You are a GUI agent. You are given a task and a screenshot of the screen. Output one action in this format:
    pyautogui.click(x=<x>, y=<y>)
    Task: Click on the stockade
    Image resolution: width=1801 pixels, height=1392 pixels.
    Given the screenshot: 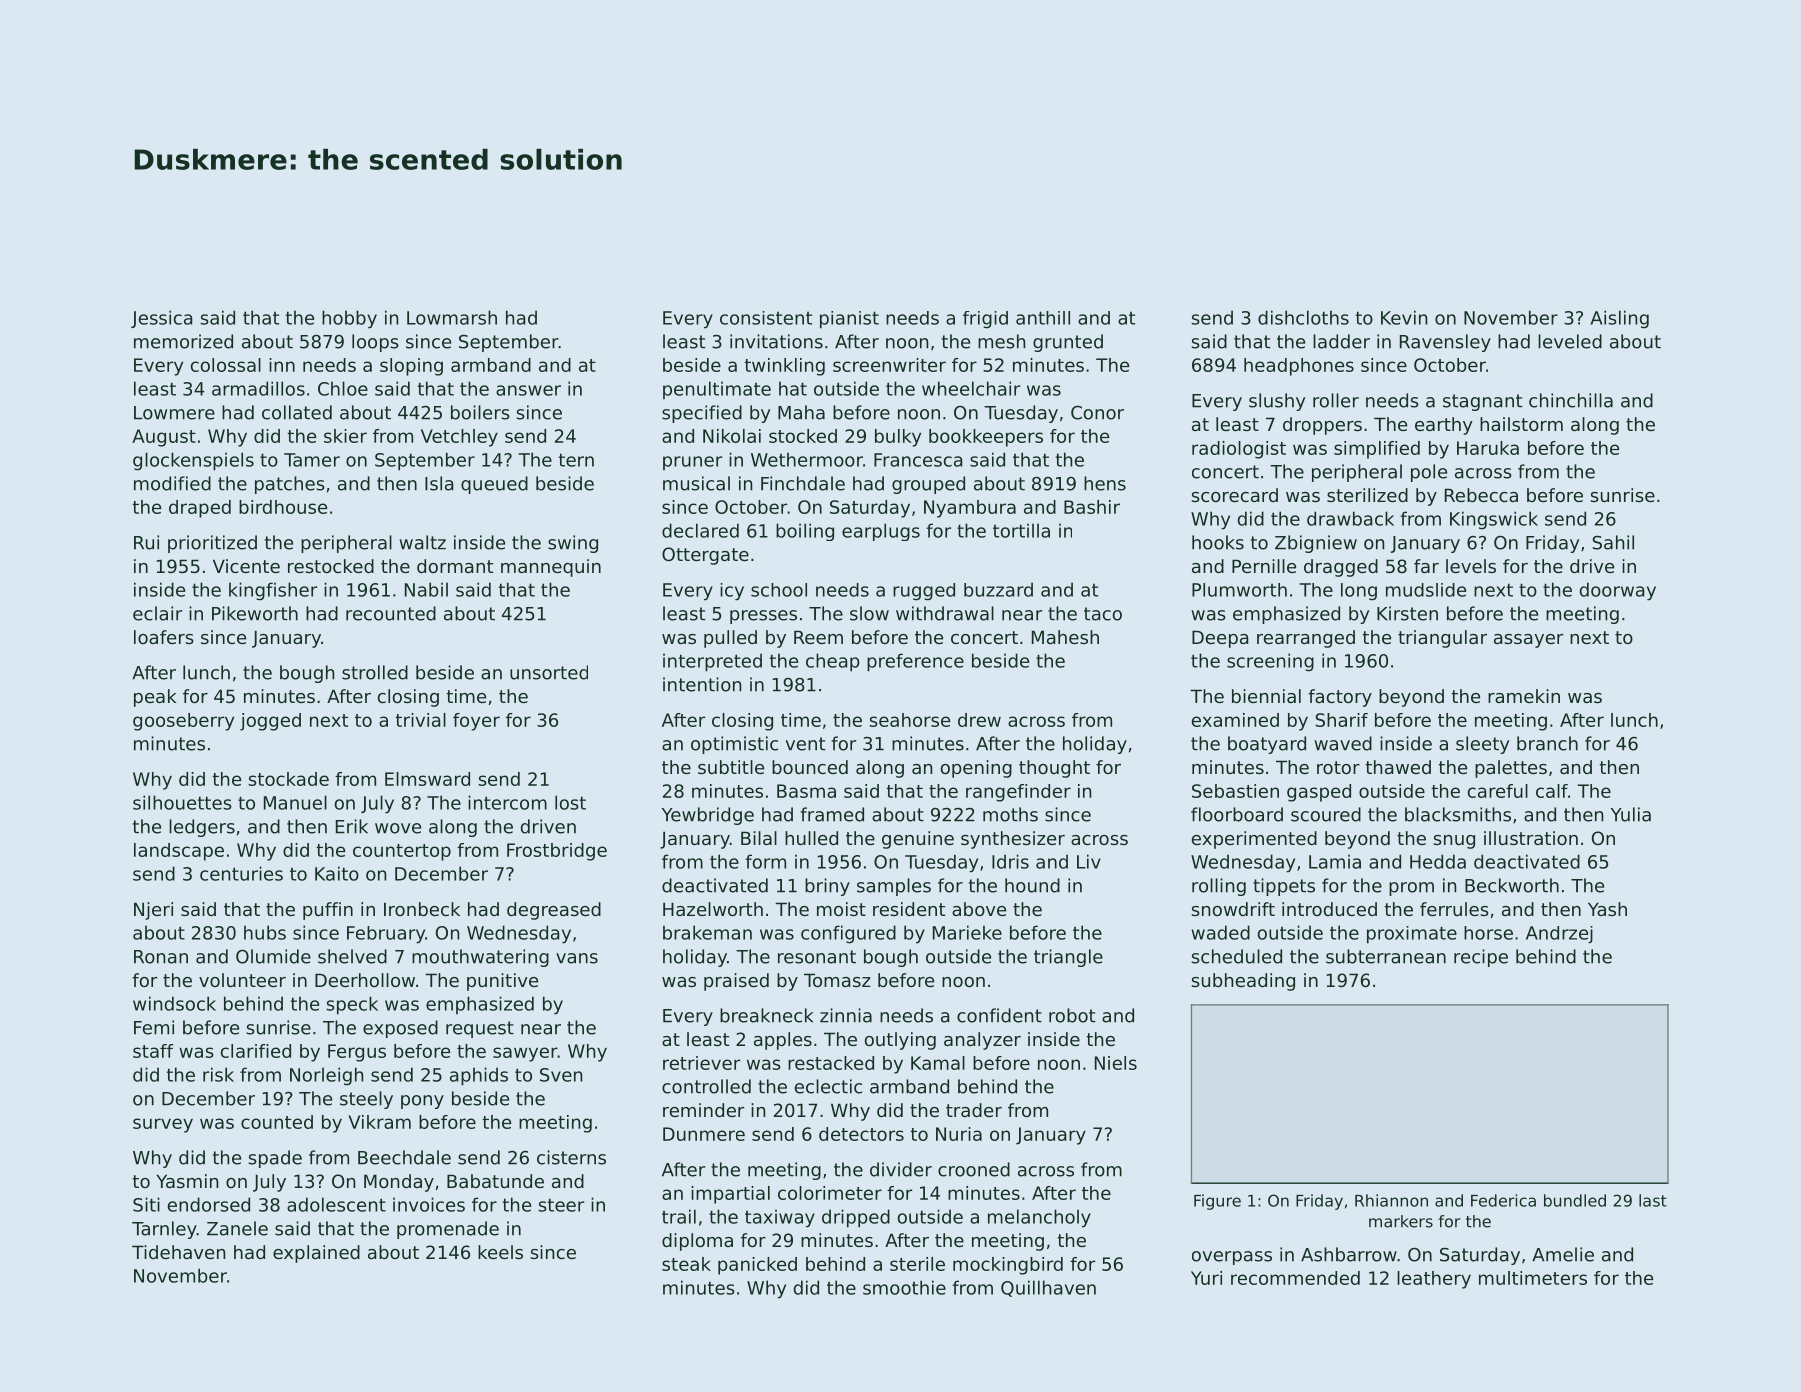 What is the action you would take?
    pyautogui.click(x=288, y=779)
